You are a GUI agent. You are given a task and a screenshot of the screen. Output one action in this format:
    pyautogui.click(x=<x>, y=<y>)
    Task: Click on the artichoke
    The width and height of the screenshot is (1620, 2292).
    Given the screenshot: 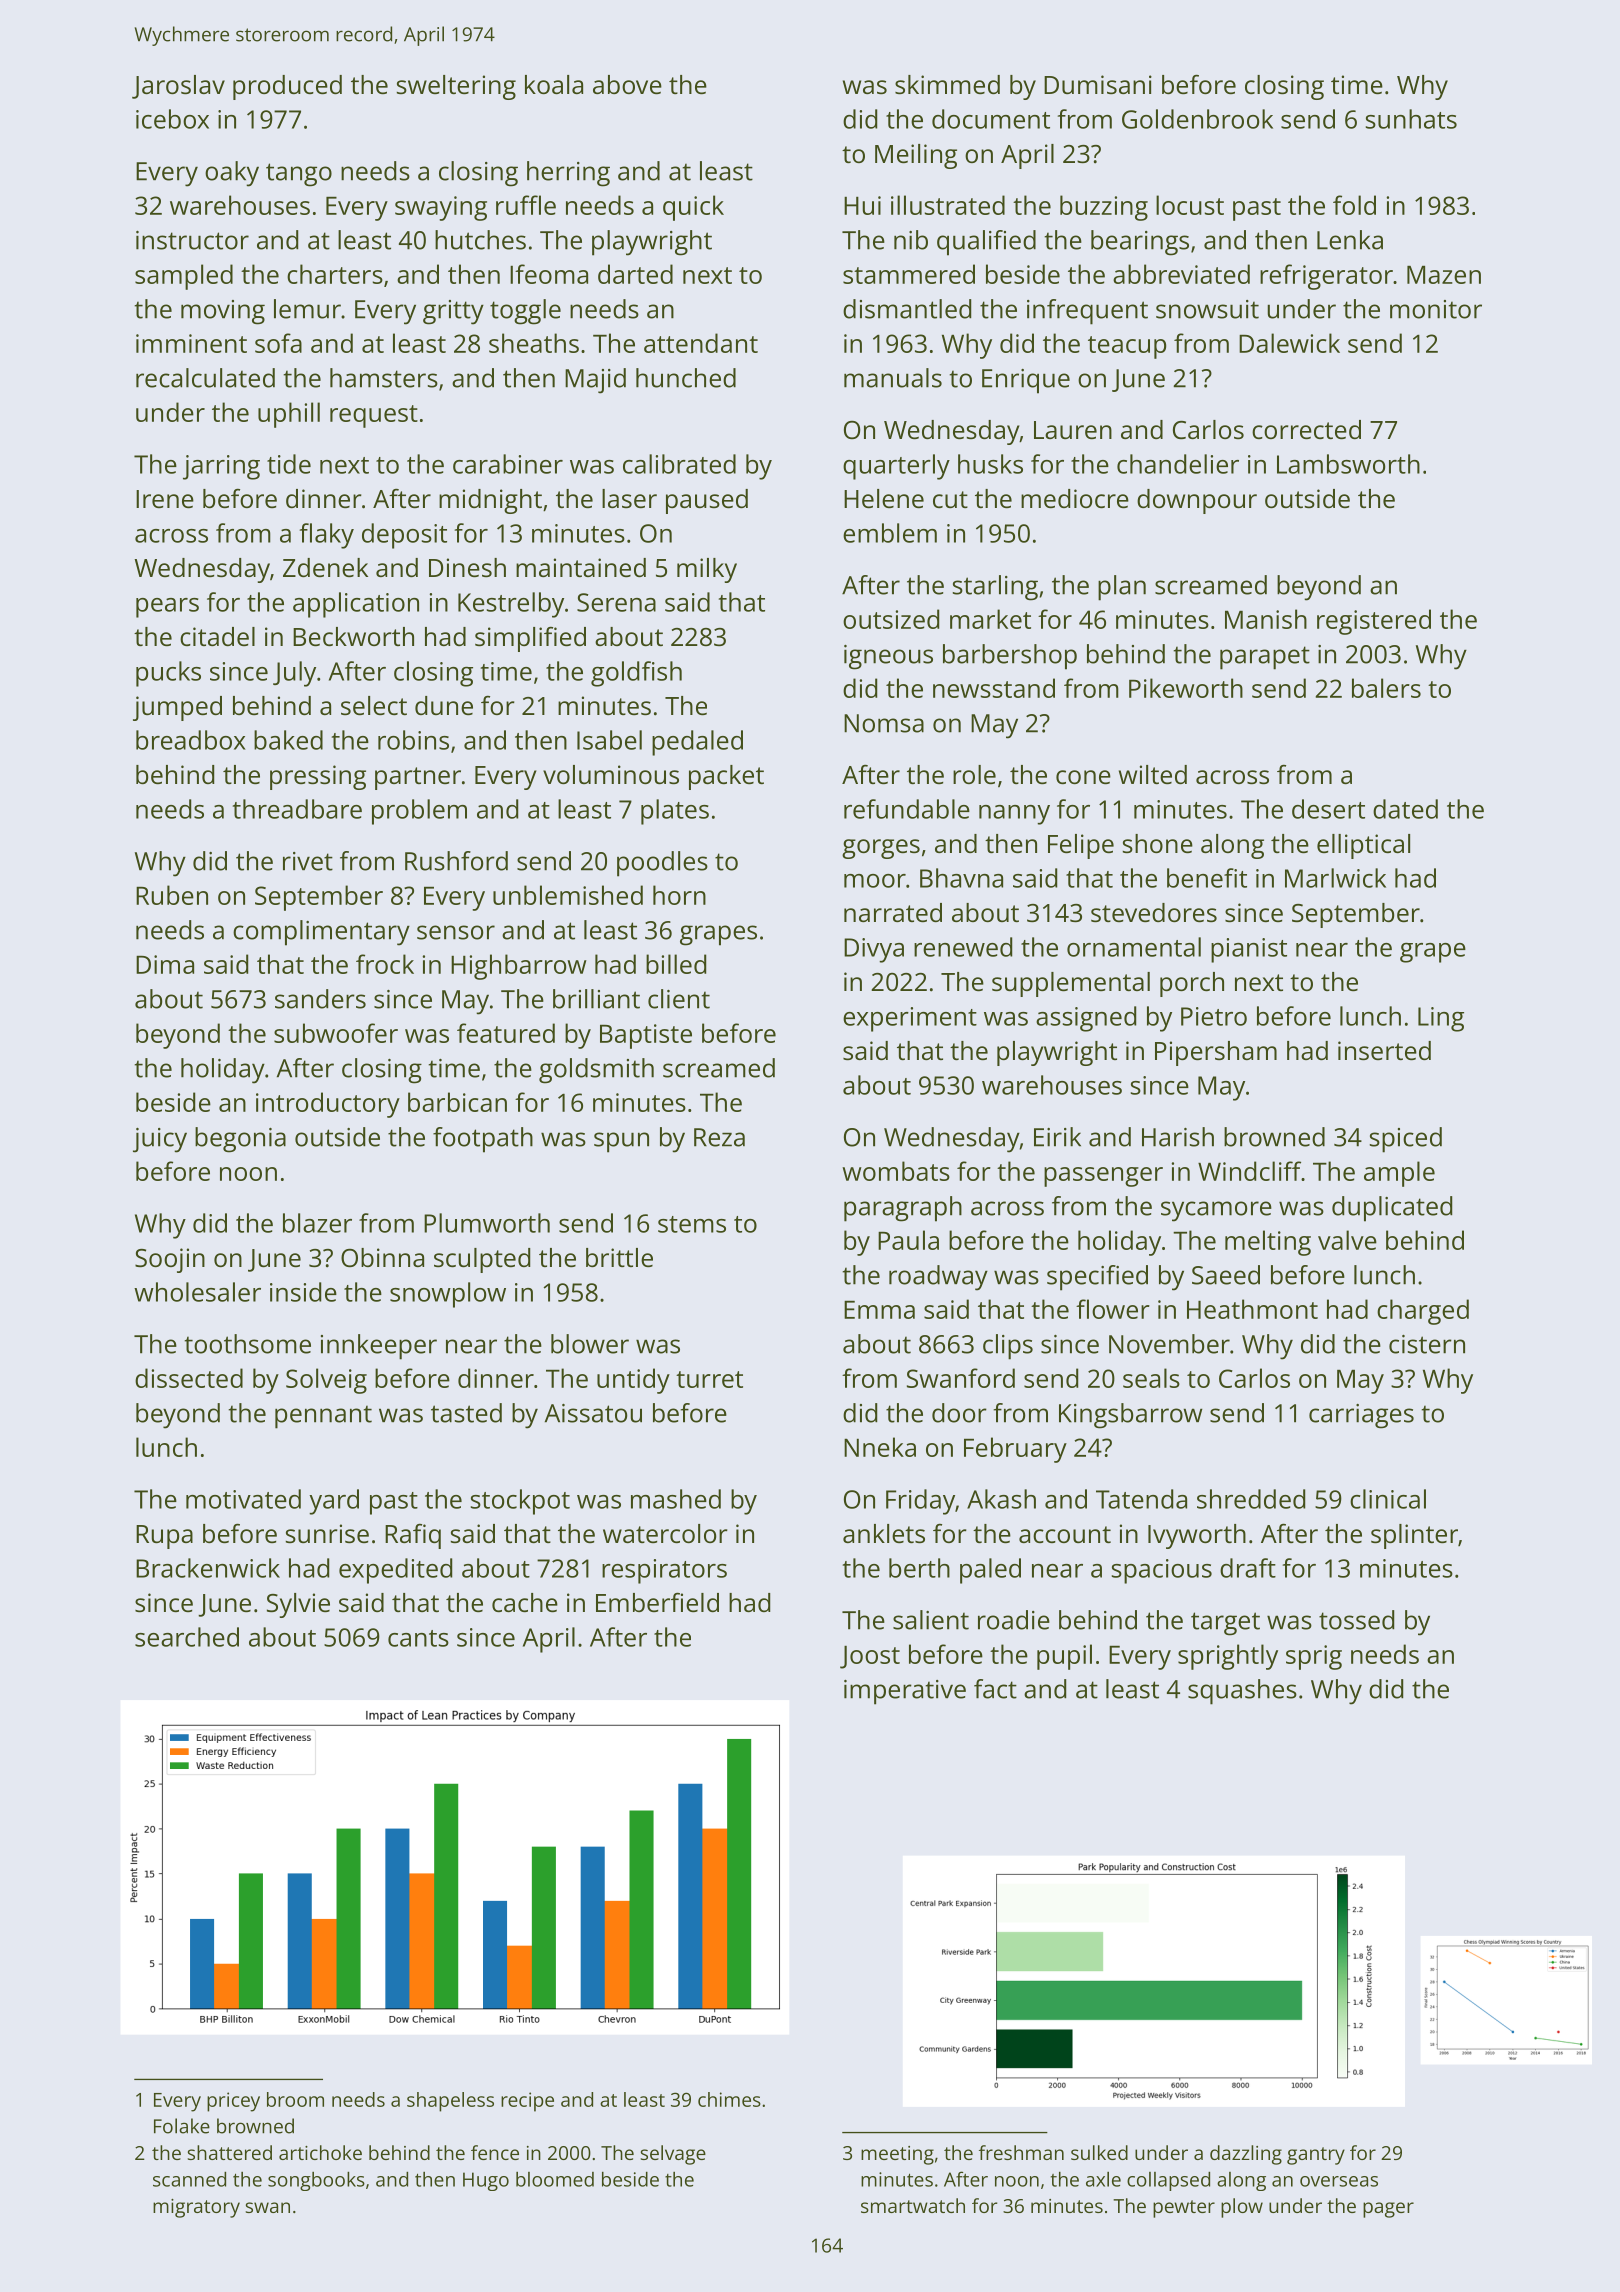 What is the action you would take?
    pyautogui.click(x=320, y=2152)
